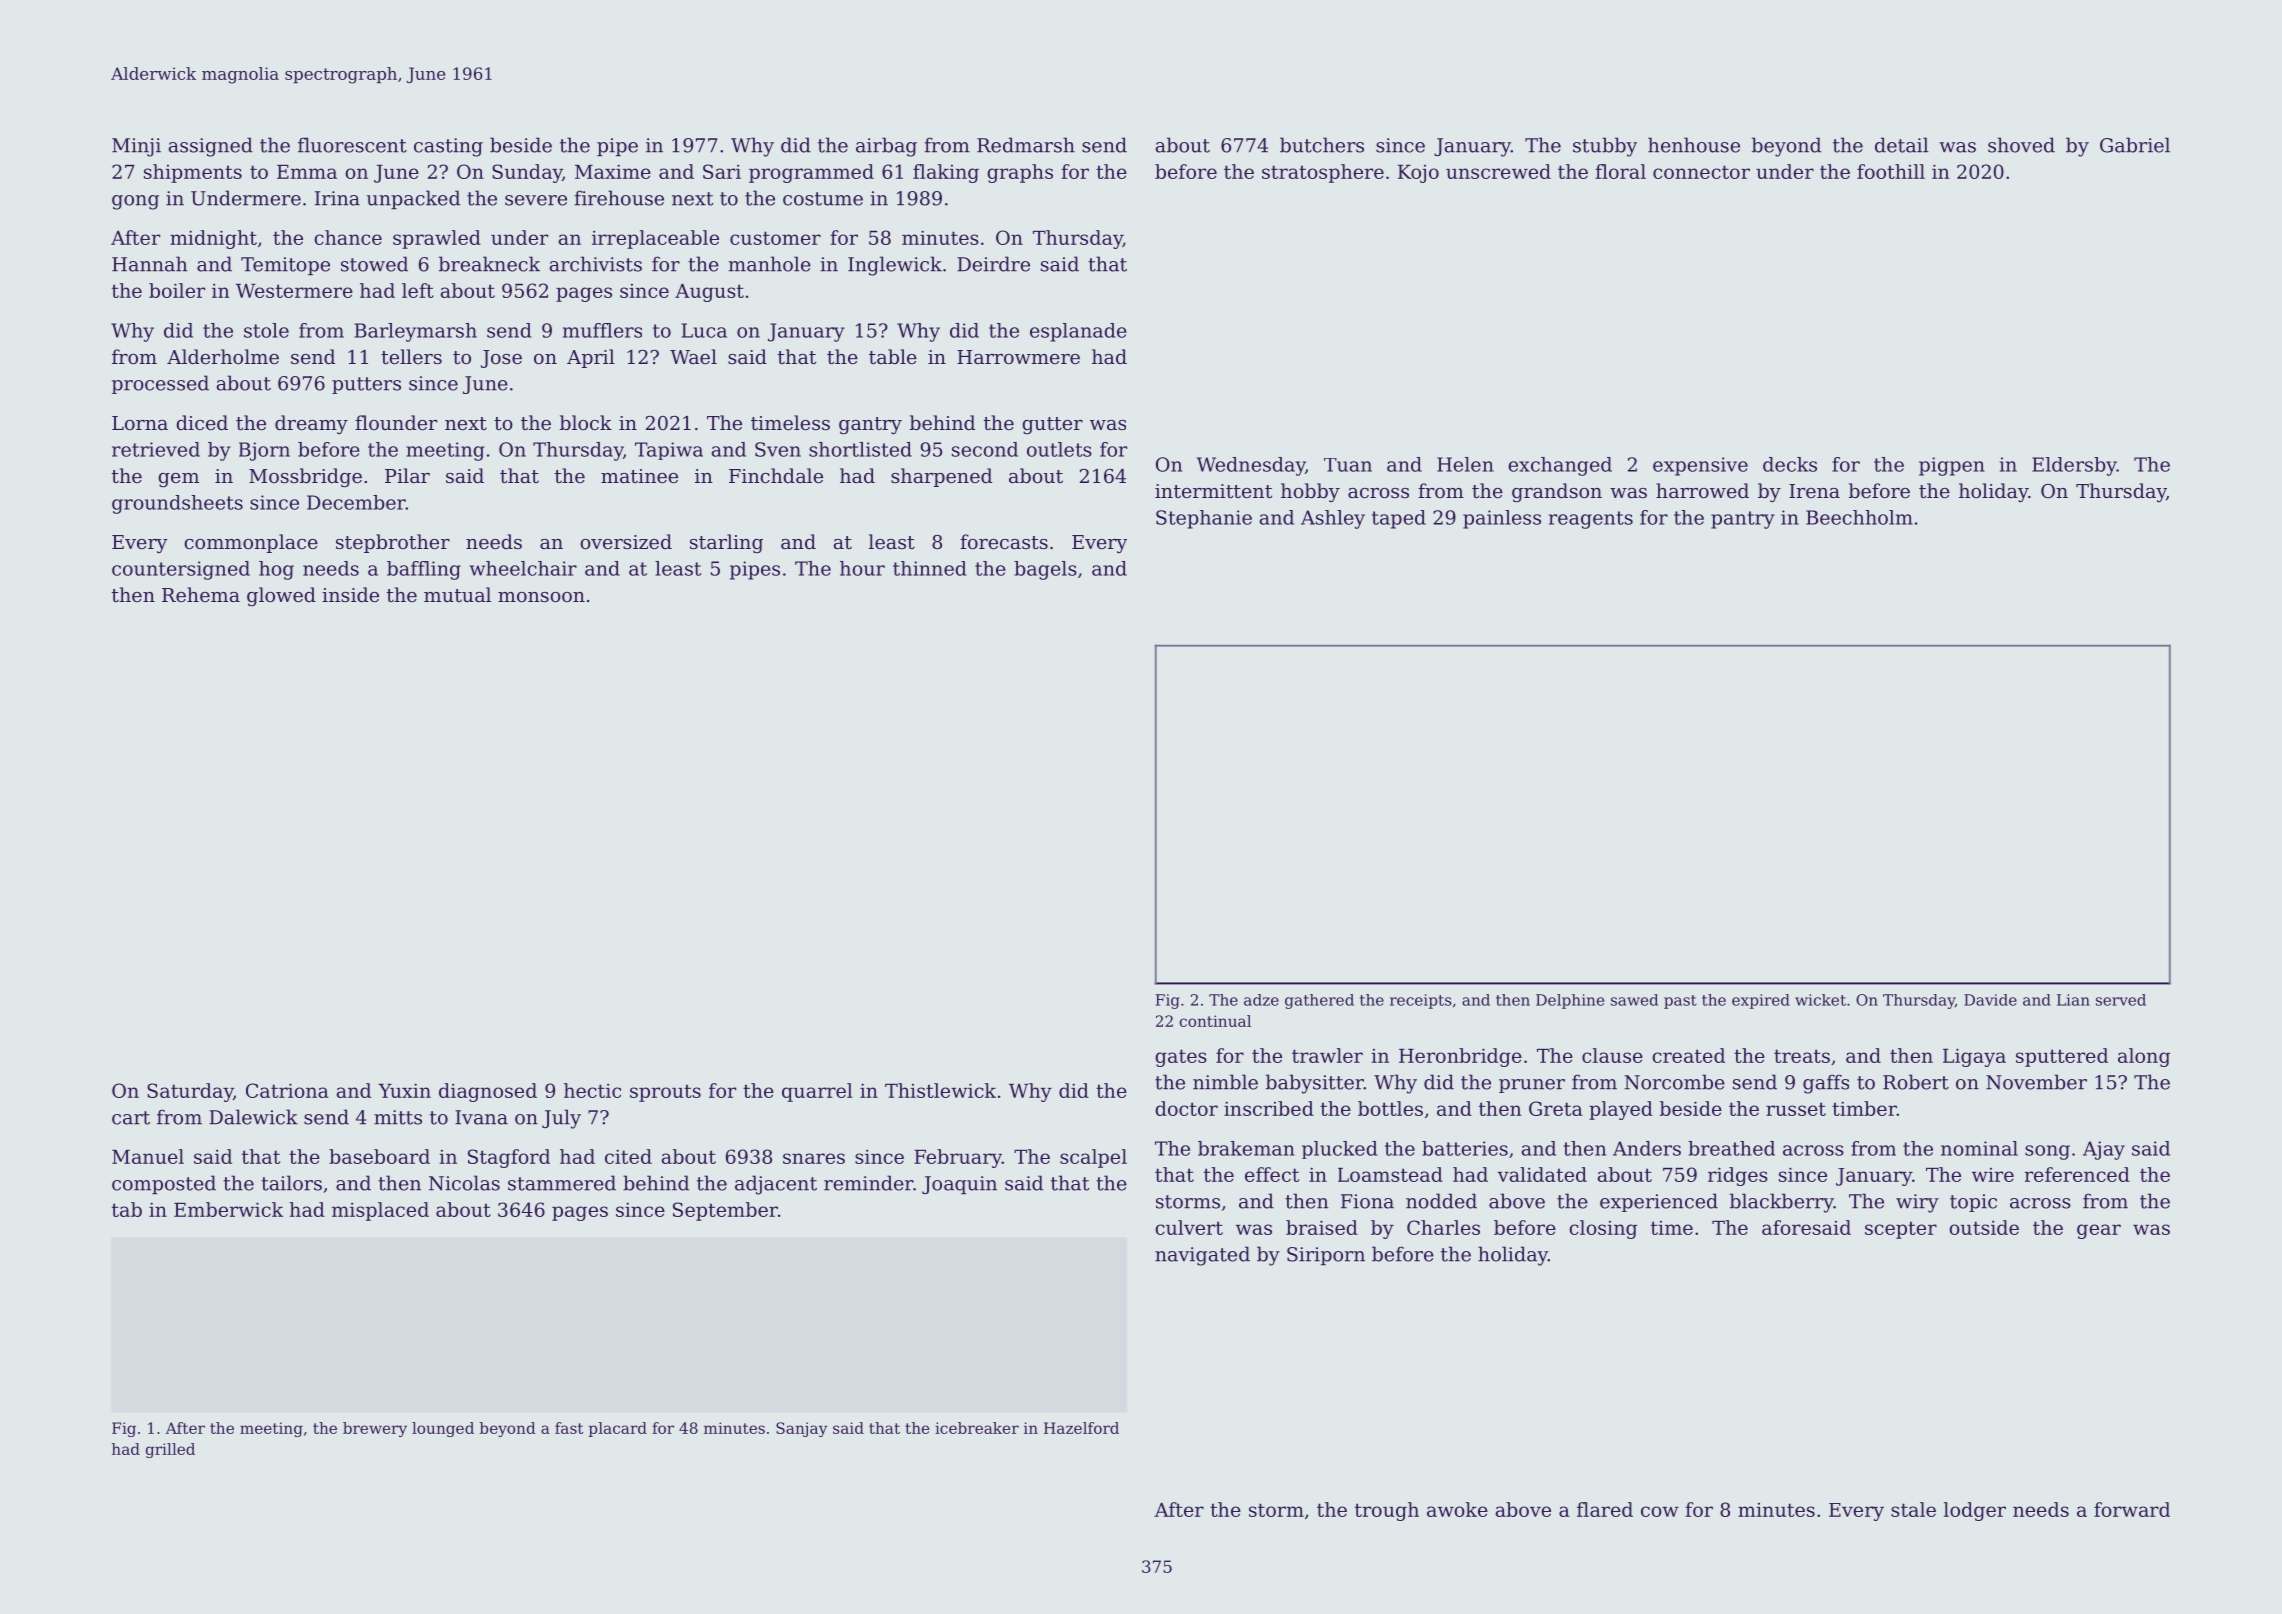 The height and width of the document is (1614, 2282). Describe the element at coordinates (527, 173) in the document. I see `Sunday` at that location.
